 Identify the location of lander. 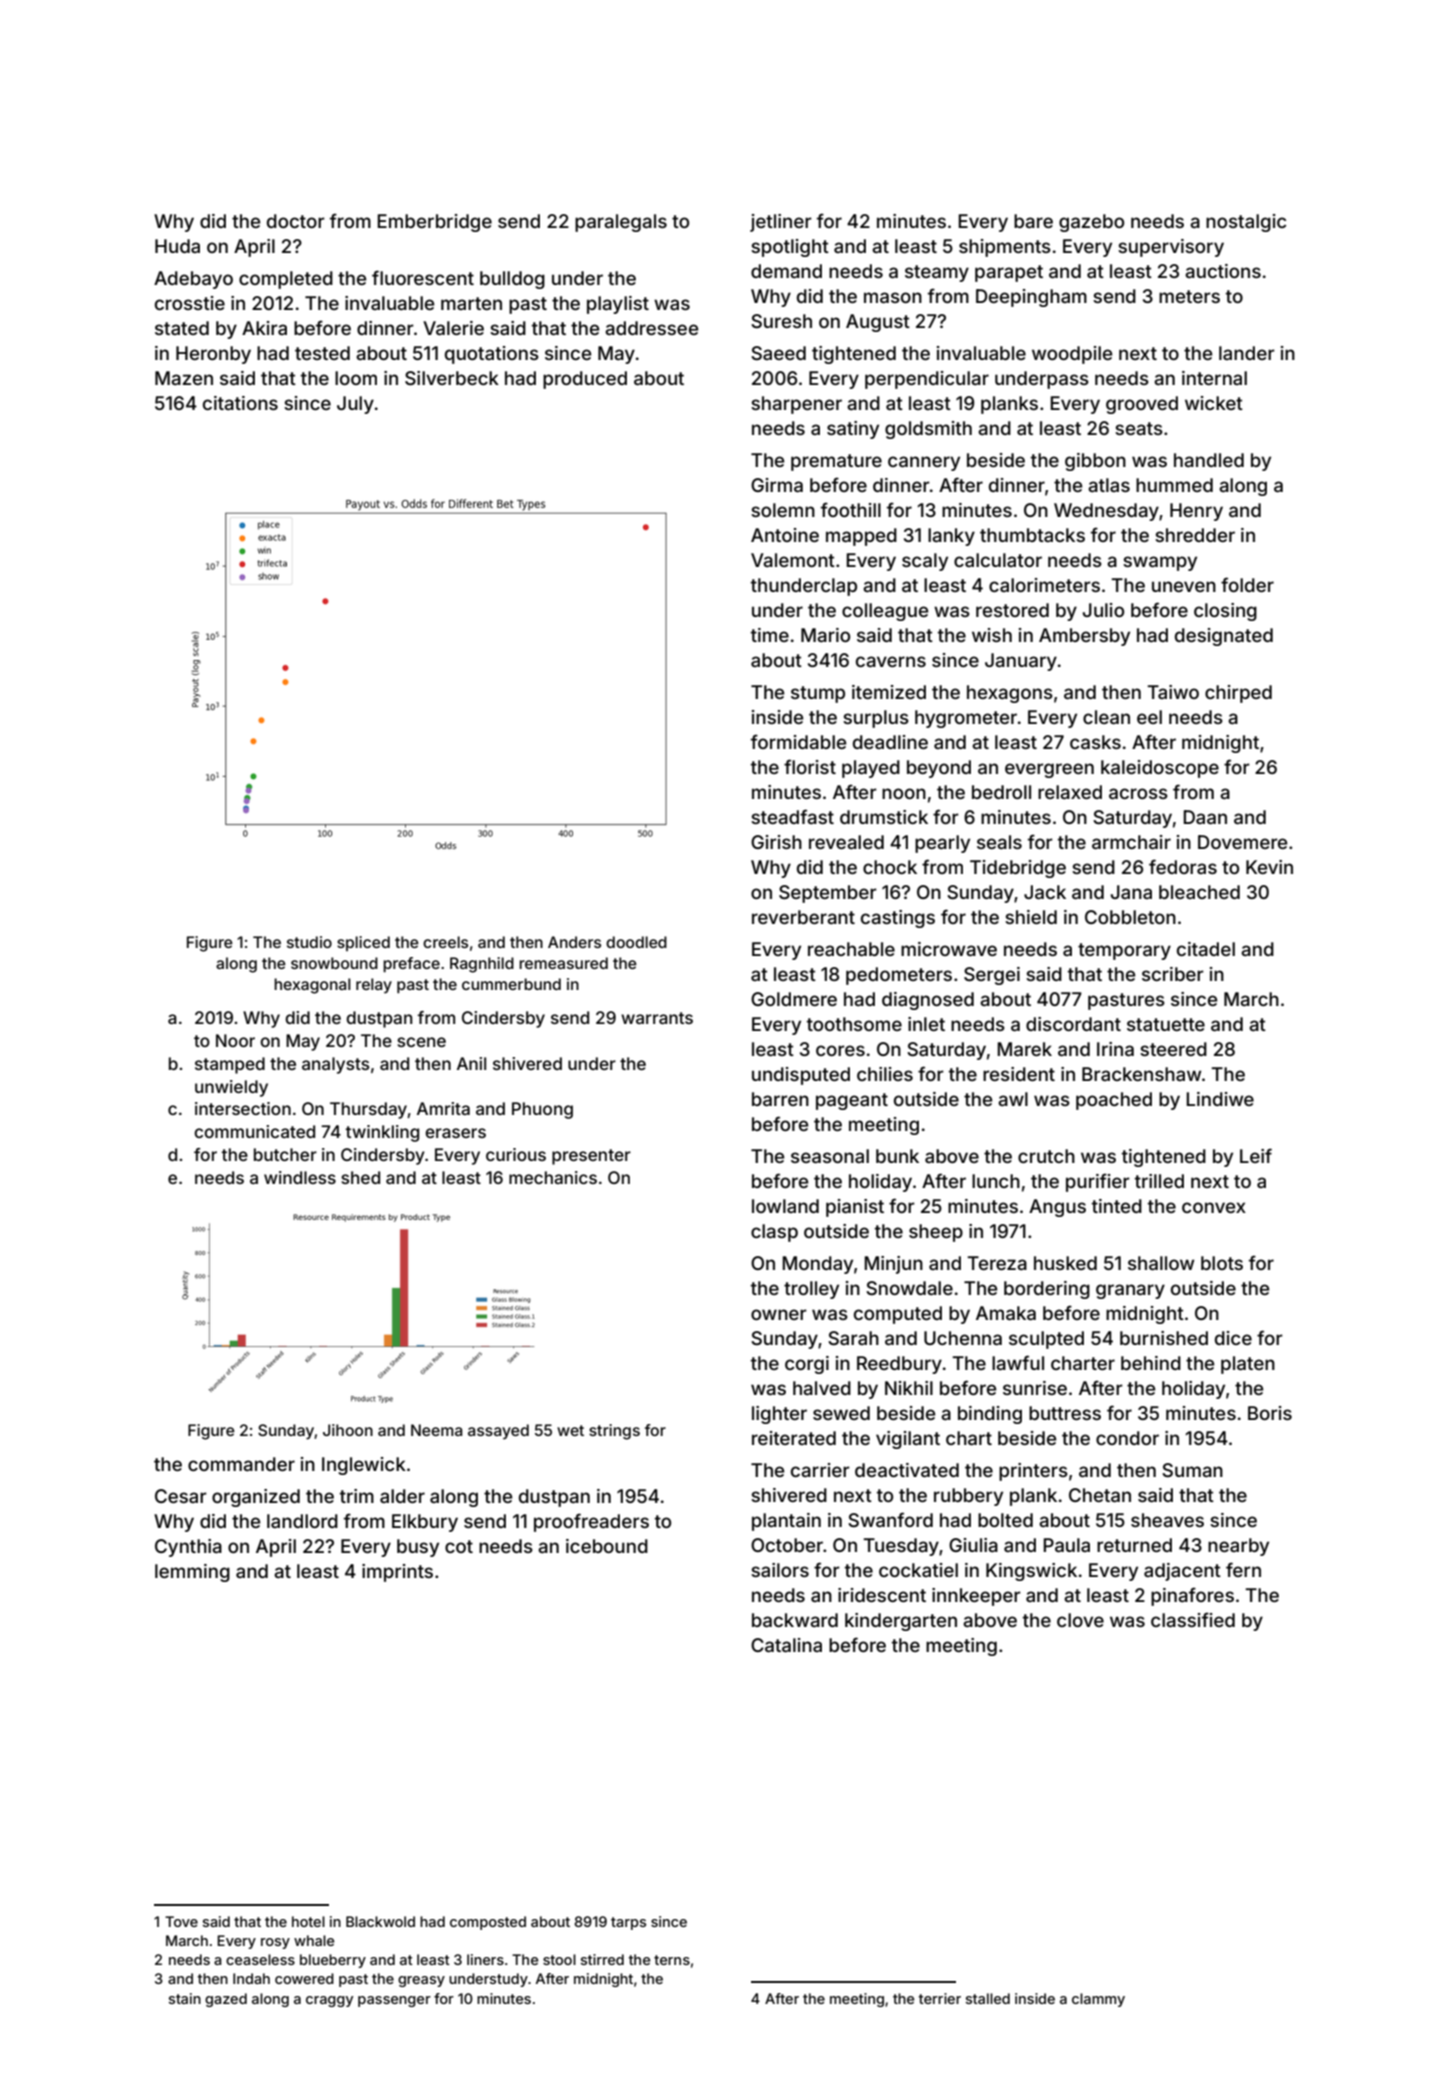
(1247, 353).
